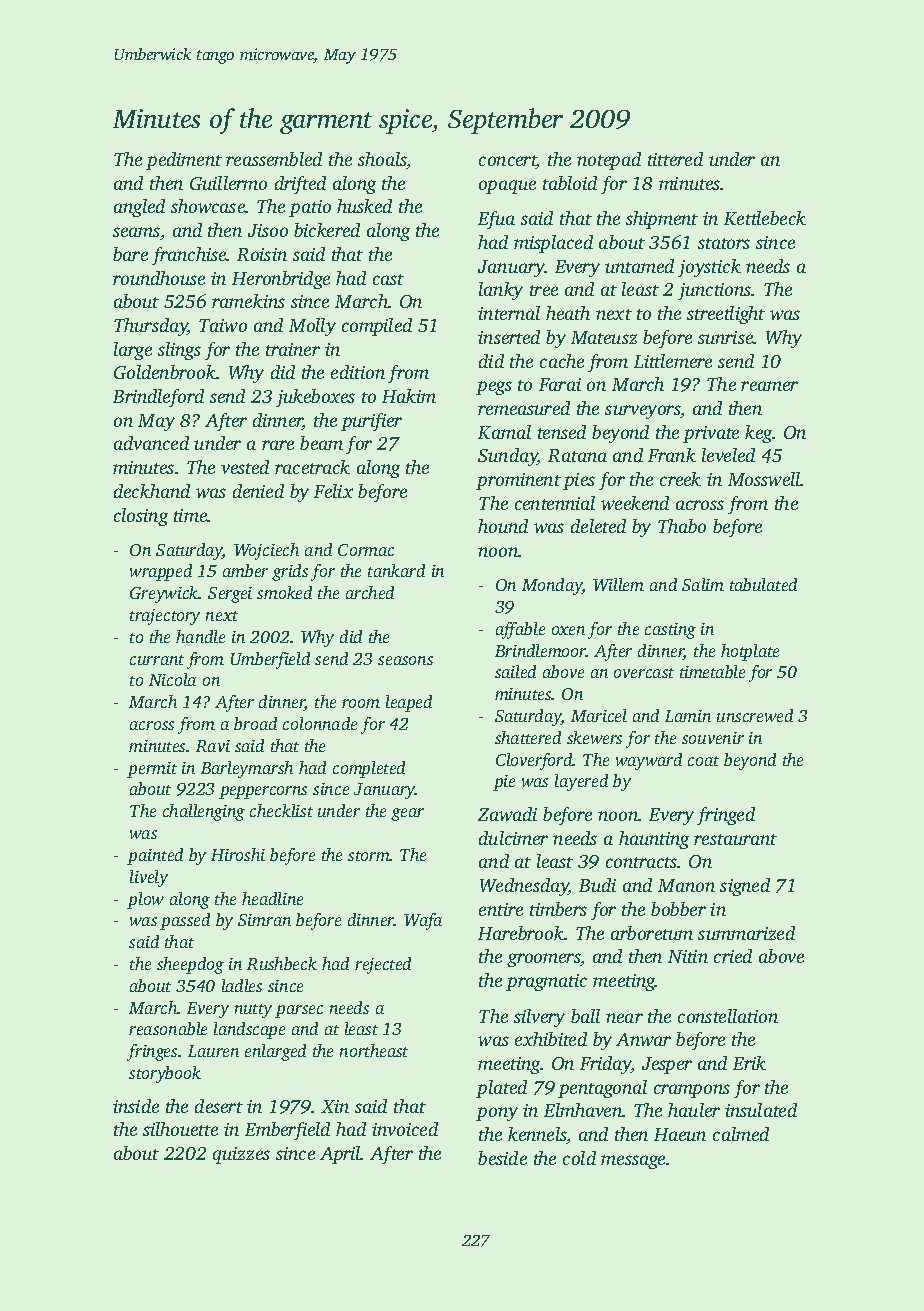 The image size is (924, 1311). Describe the element at coordinates (633, 1162) in the screenshot. I see `message` at that location.
